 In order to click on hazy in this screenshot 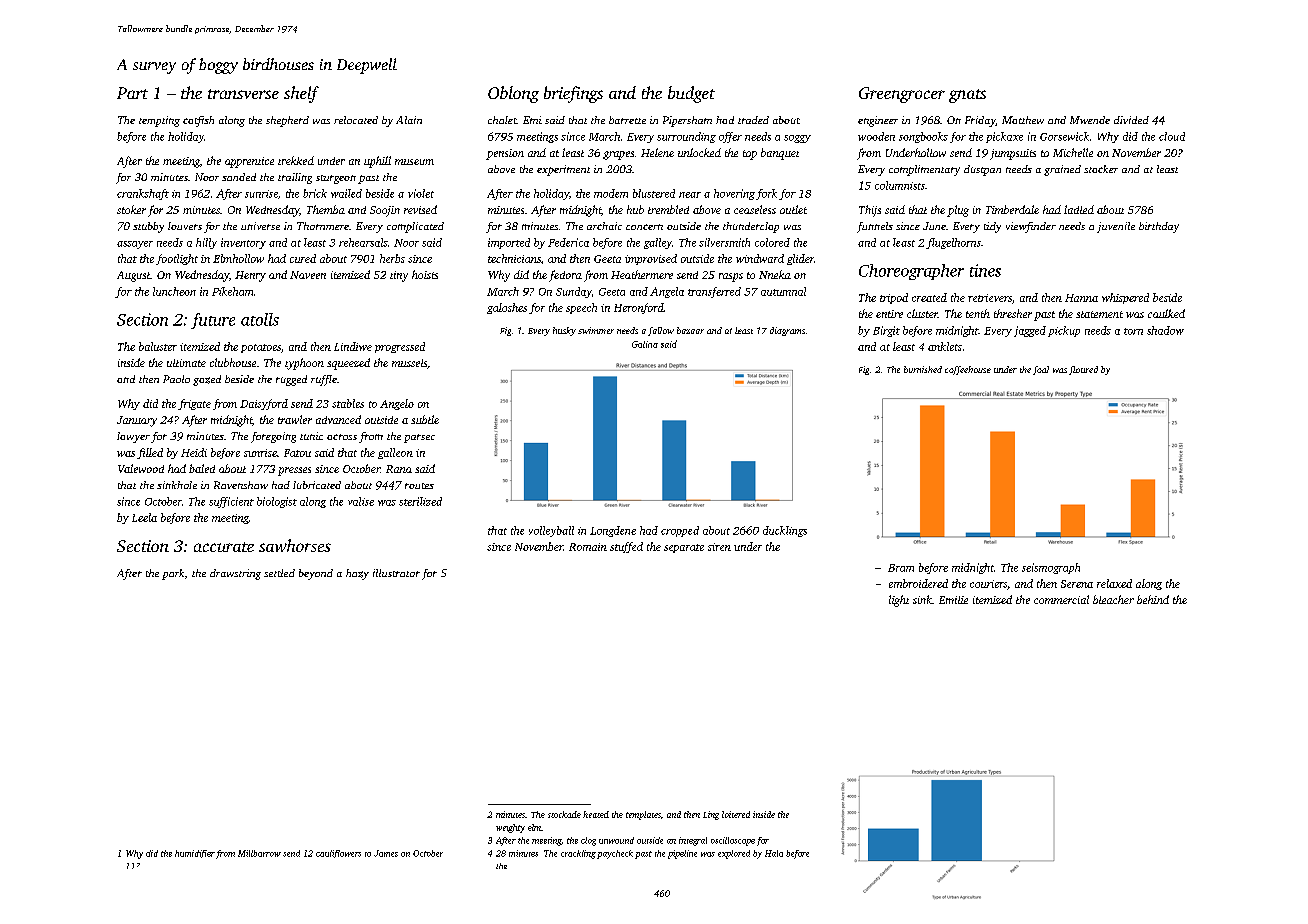, I will do `click(357, 574)`.
